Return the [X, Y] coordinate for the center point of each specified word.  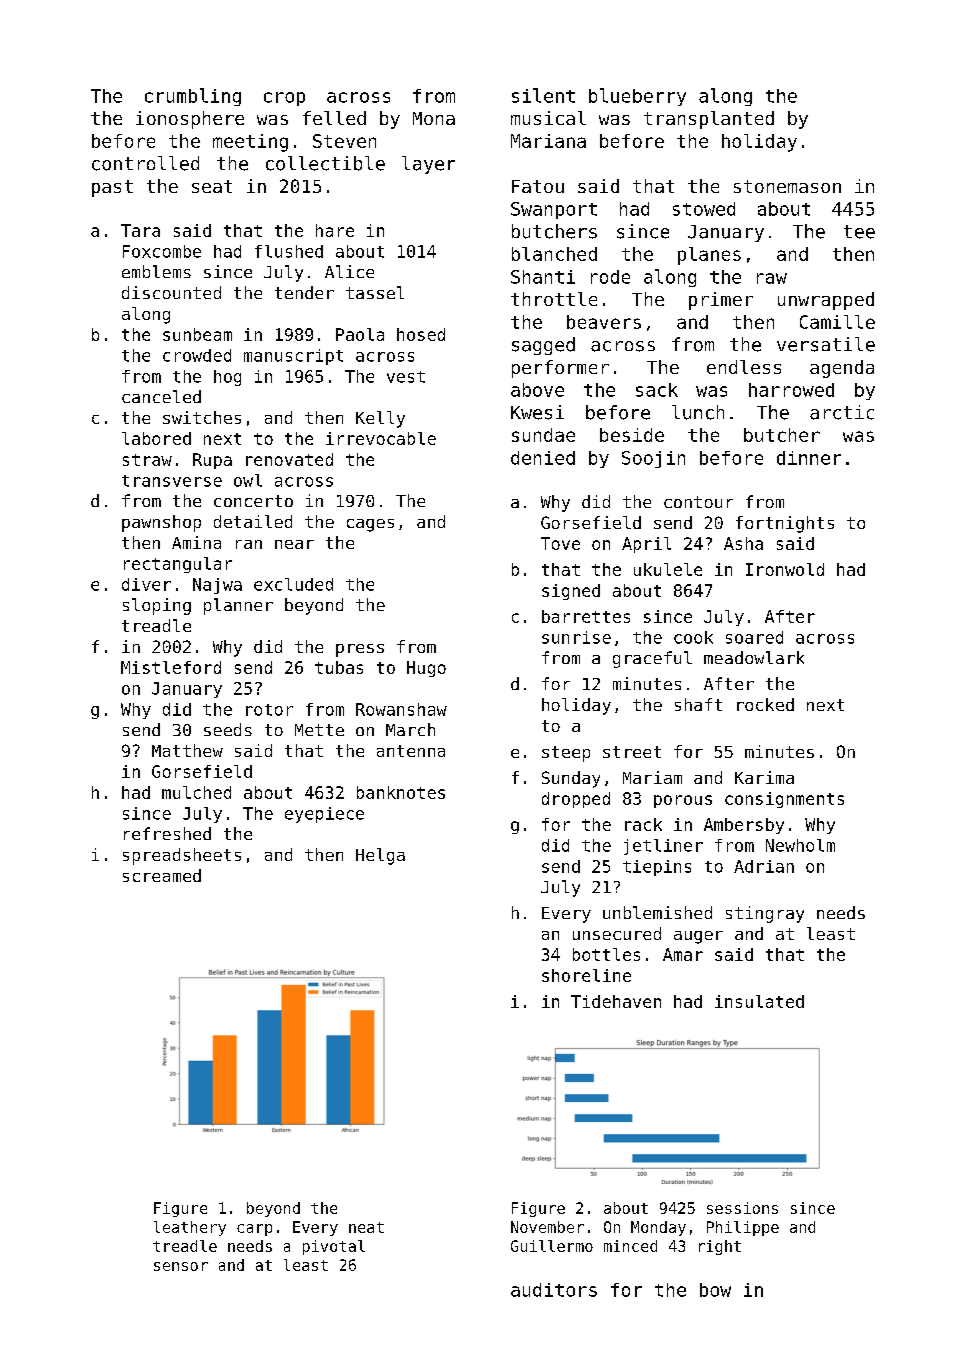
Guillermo [552, 1246]
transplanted [709, 120]
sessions [742, 1208]
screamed [162, 875]
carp [254, 1230]
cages [370, 525]
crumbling [193, 97]
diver [146, 584]
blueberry [637, 97]
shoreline [586, 975]
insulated [759, 1001]
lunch [698, 412]
